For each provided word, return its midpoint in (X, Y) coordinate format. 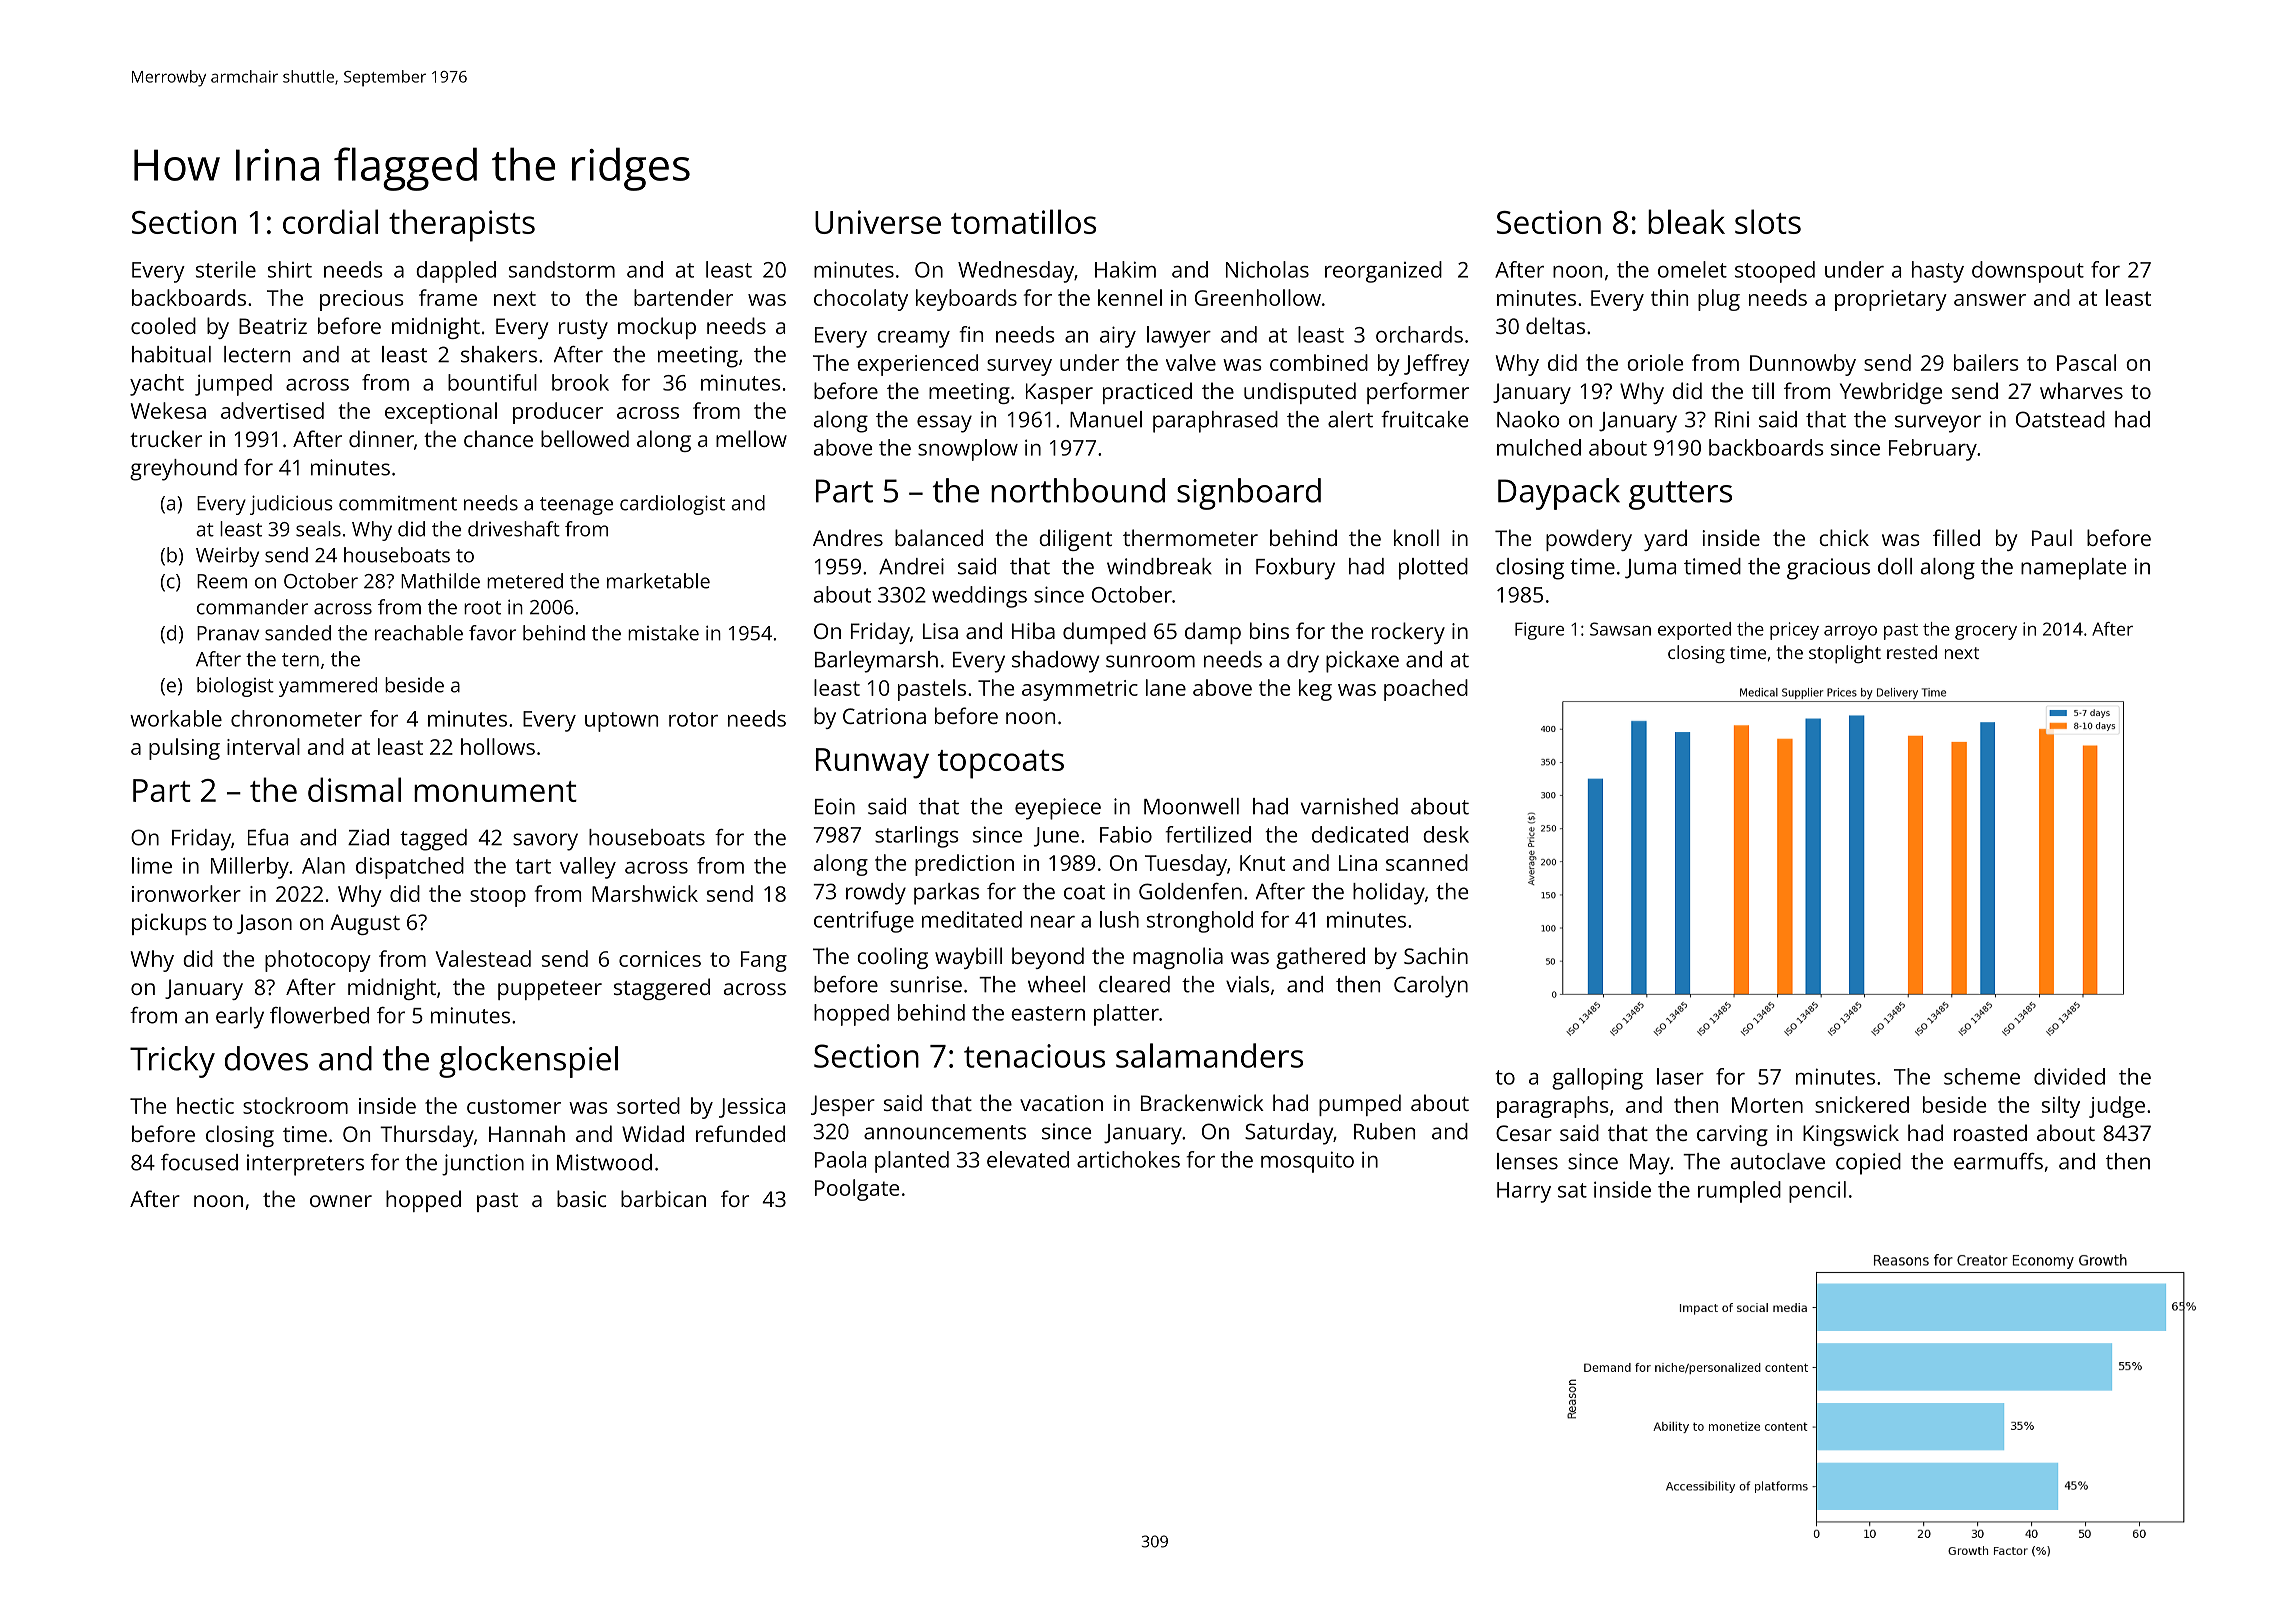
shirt (290, 269)
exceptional (441, 413)
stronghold (1200, 922)
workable (176, 718)
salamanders (1209, 1055)
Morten (1767, 1105)
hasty (1938, 272)
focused (199, 1162)
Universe (878, 222)
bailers (1986, 362)
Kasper (1059, 393)
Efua (268, 837)
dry (1303, 662)
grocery (1986, 633)
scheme (1982, 1076)
